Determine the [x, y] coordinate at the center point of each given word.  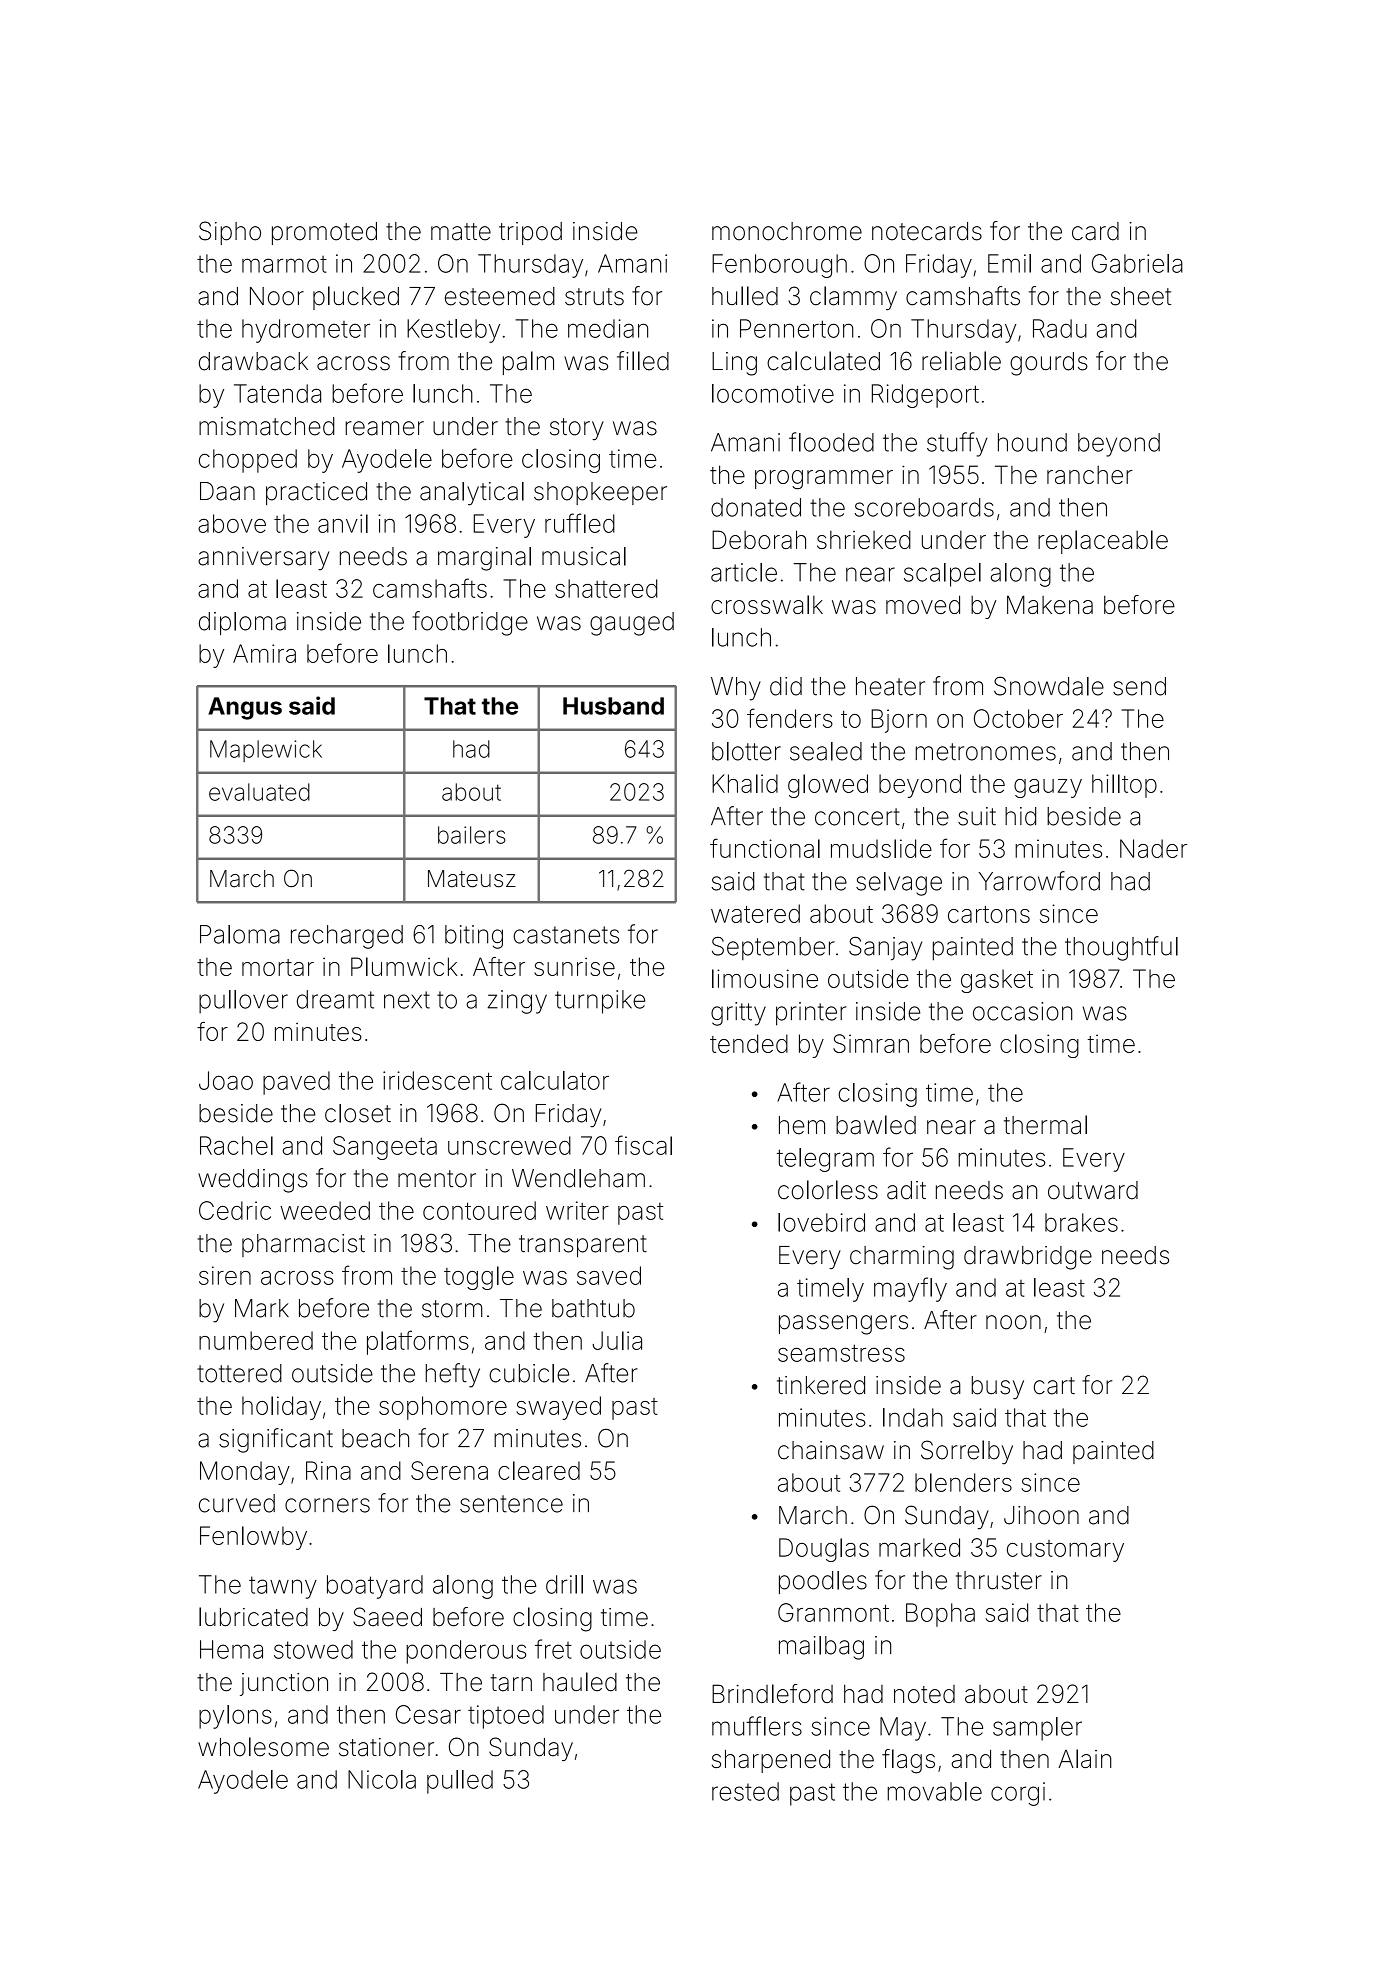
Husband [613, 706]
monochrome [787, 231]
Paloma [240, 934]
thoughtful [1121, 948]
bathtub [593, 1308]
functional [765, 848]
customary [1065, 1551]
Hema [231, 1649]
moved [923, 604]
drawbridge [1028, 1258]
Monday [245, 1473]
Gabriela [1137, 263]
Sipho [230, 233]
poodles [823, 1582]
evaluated [259, 792]
